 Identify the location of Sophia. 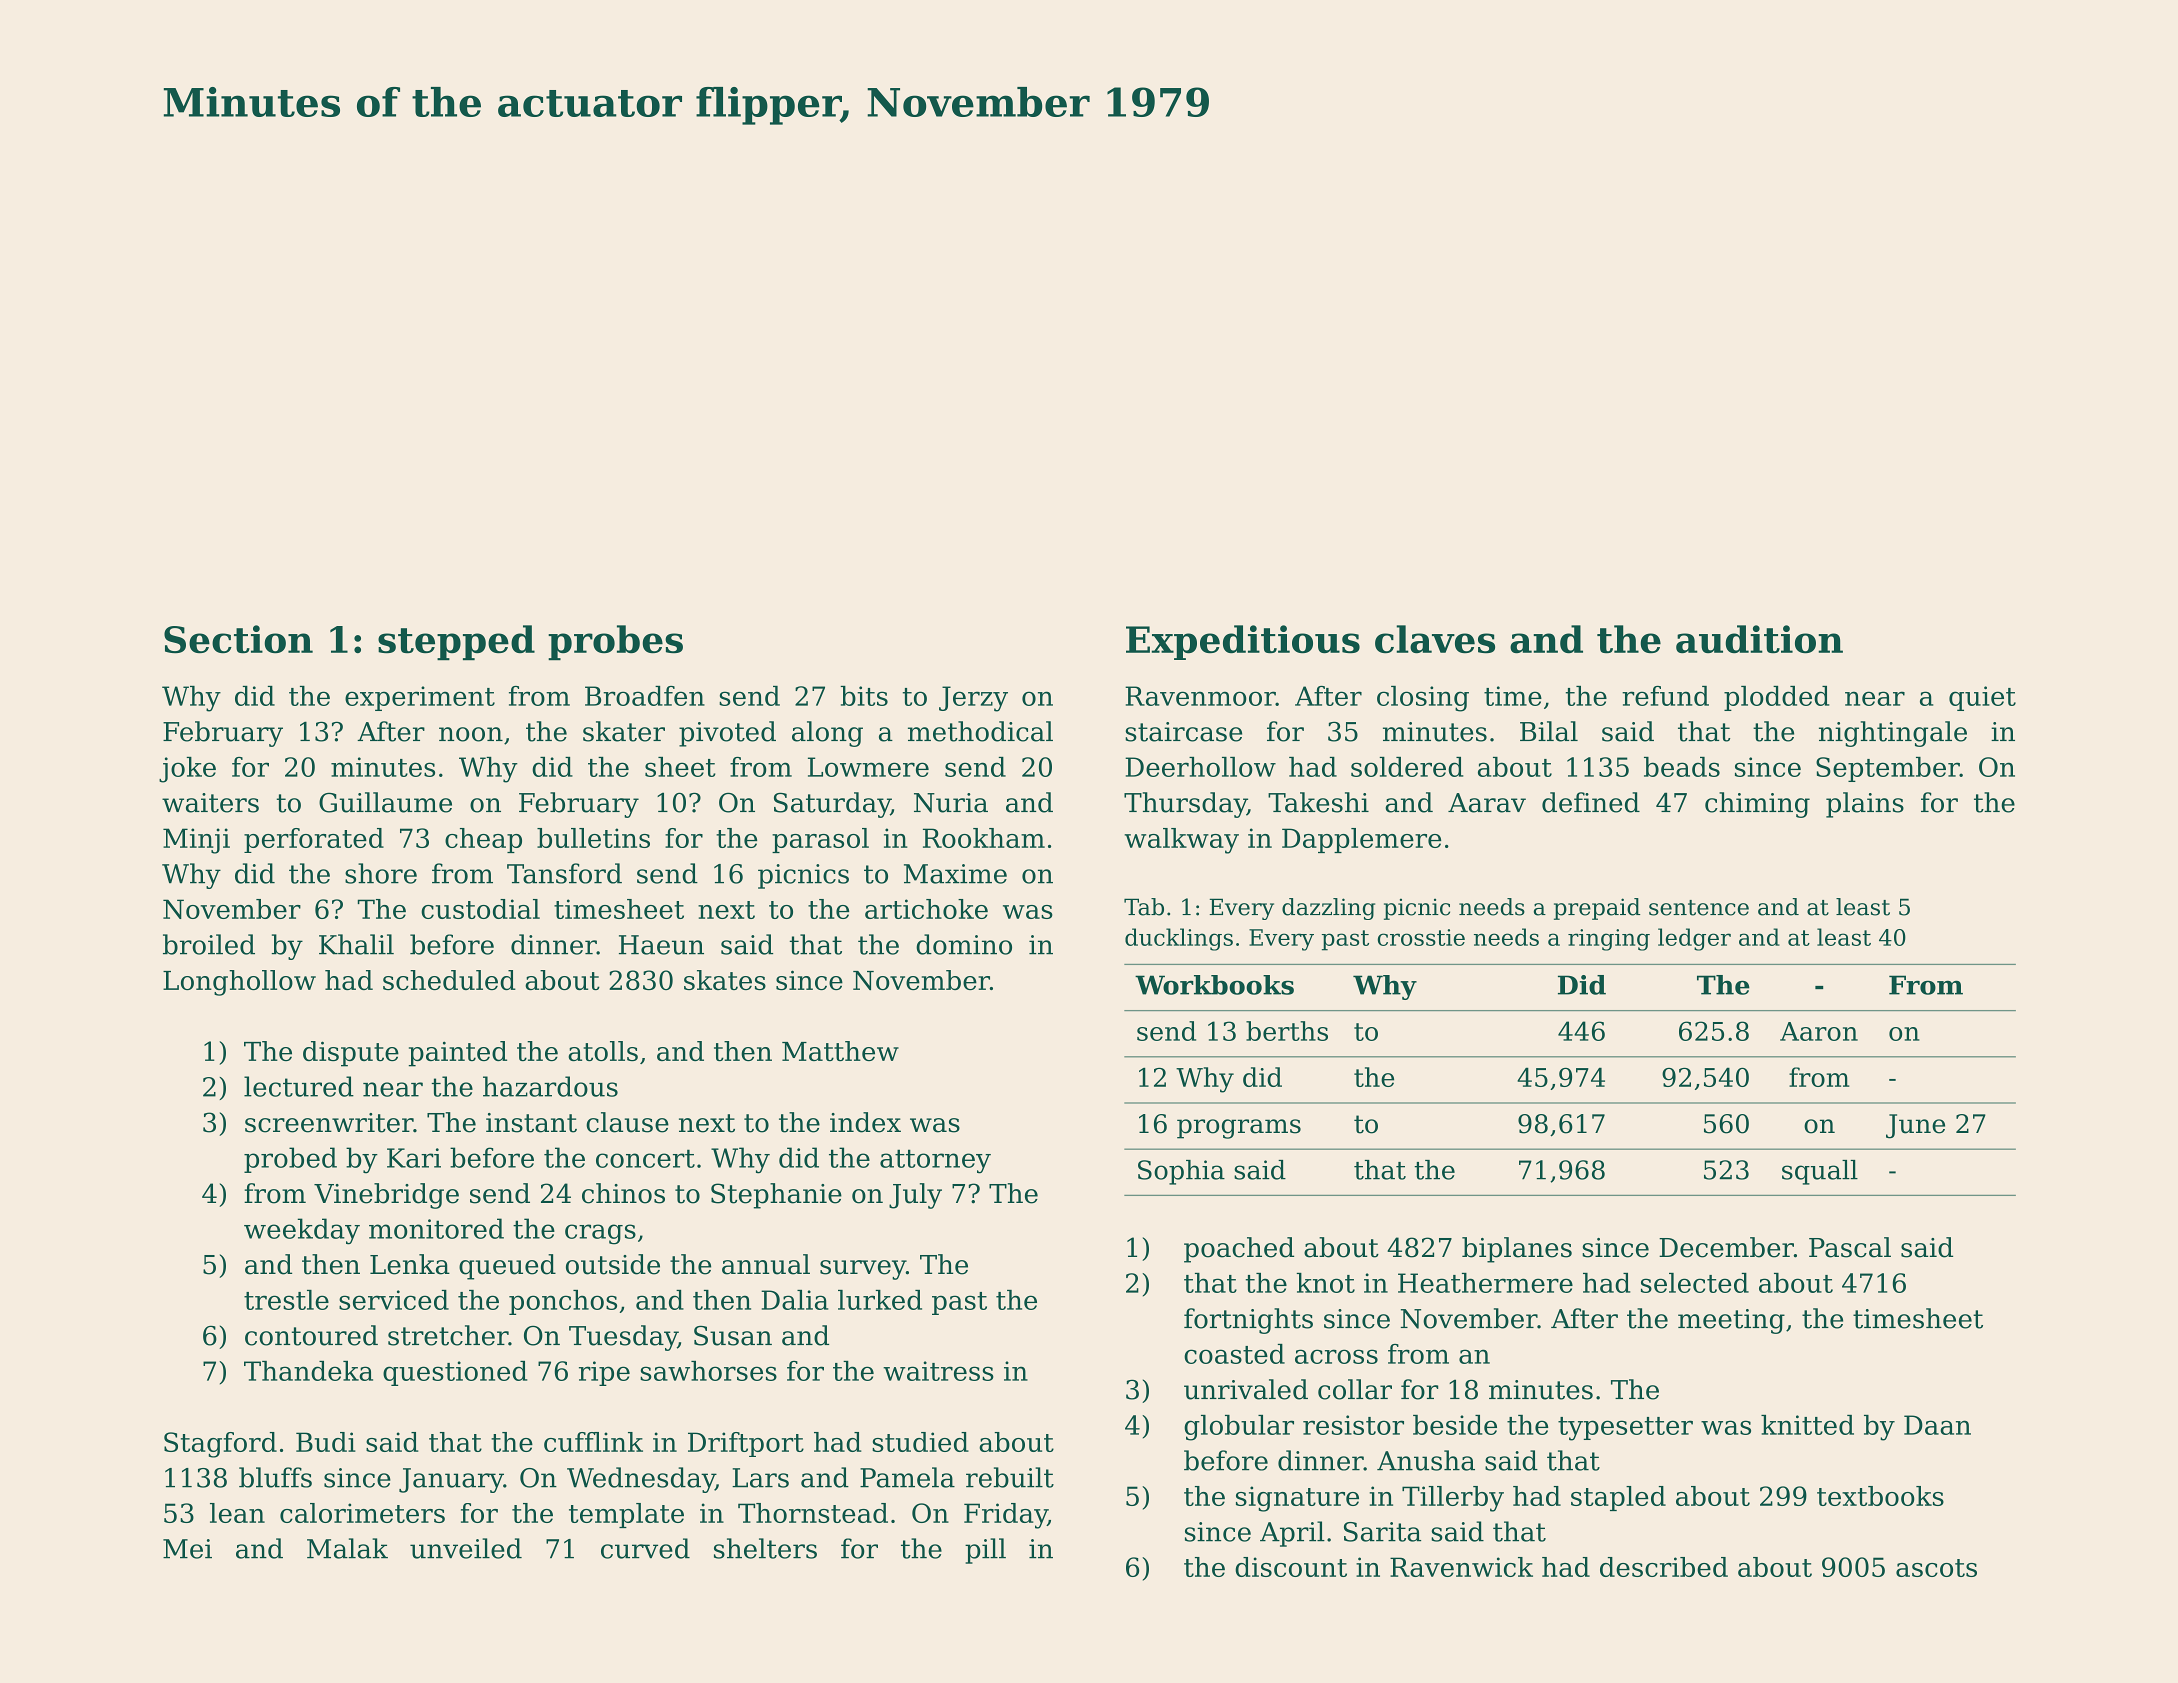
(1181, 1172).
